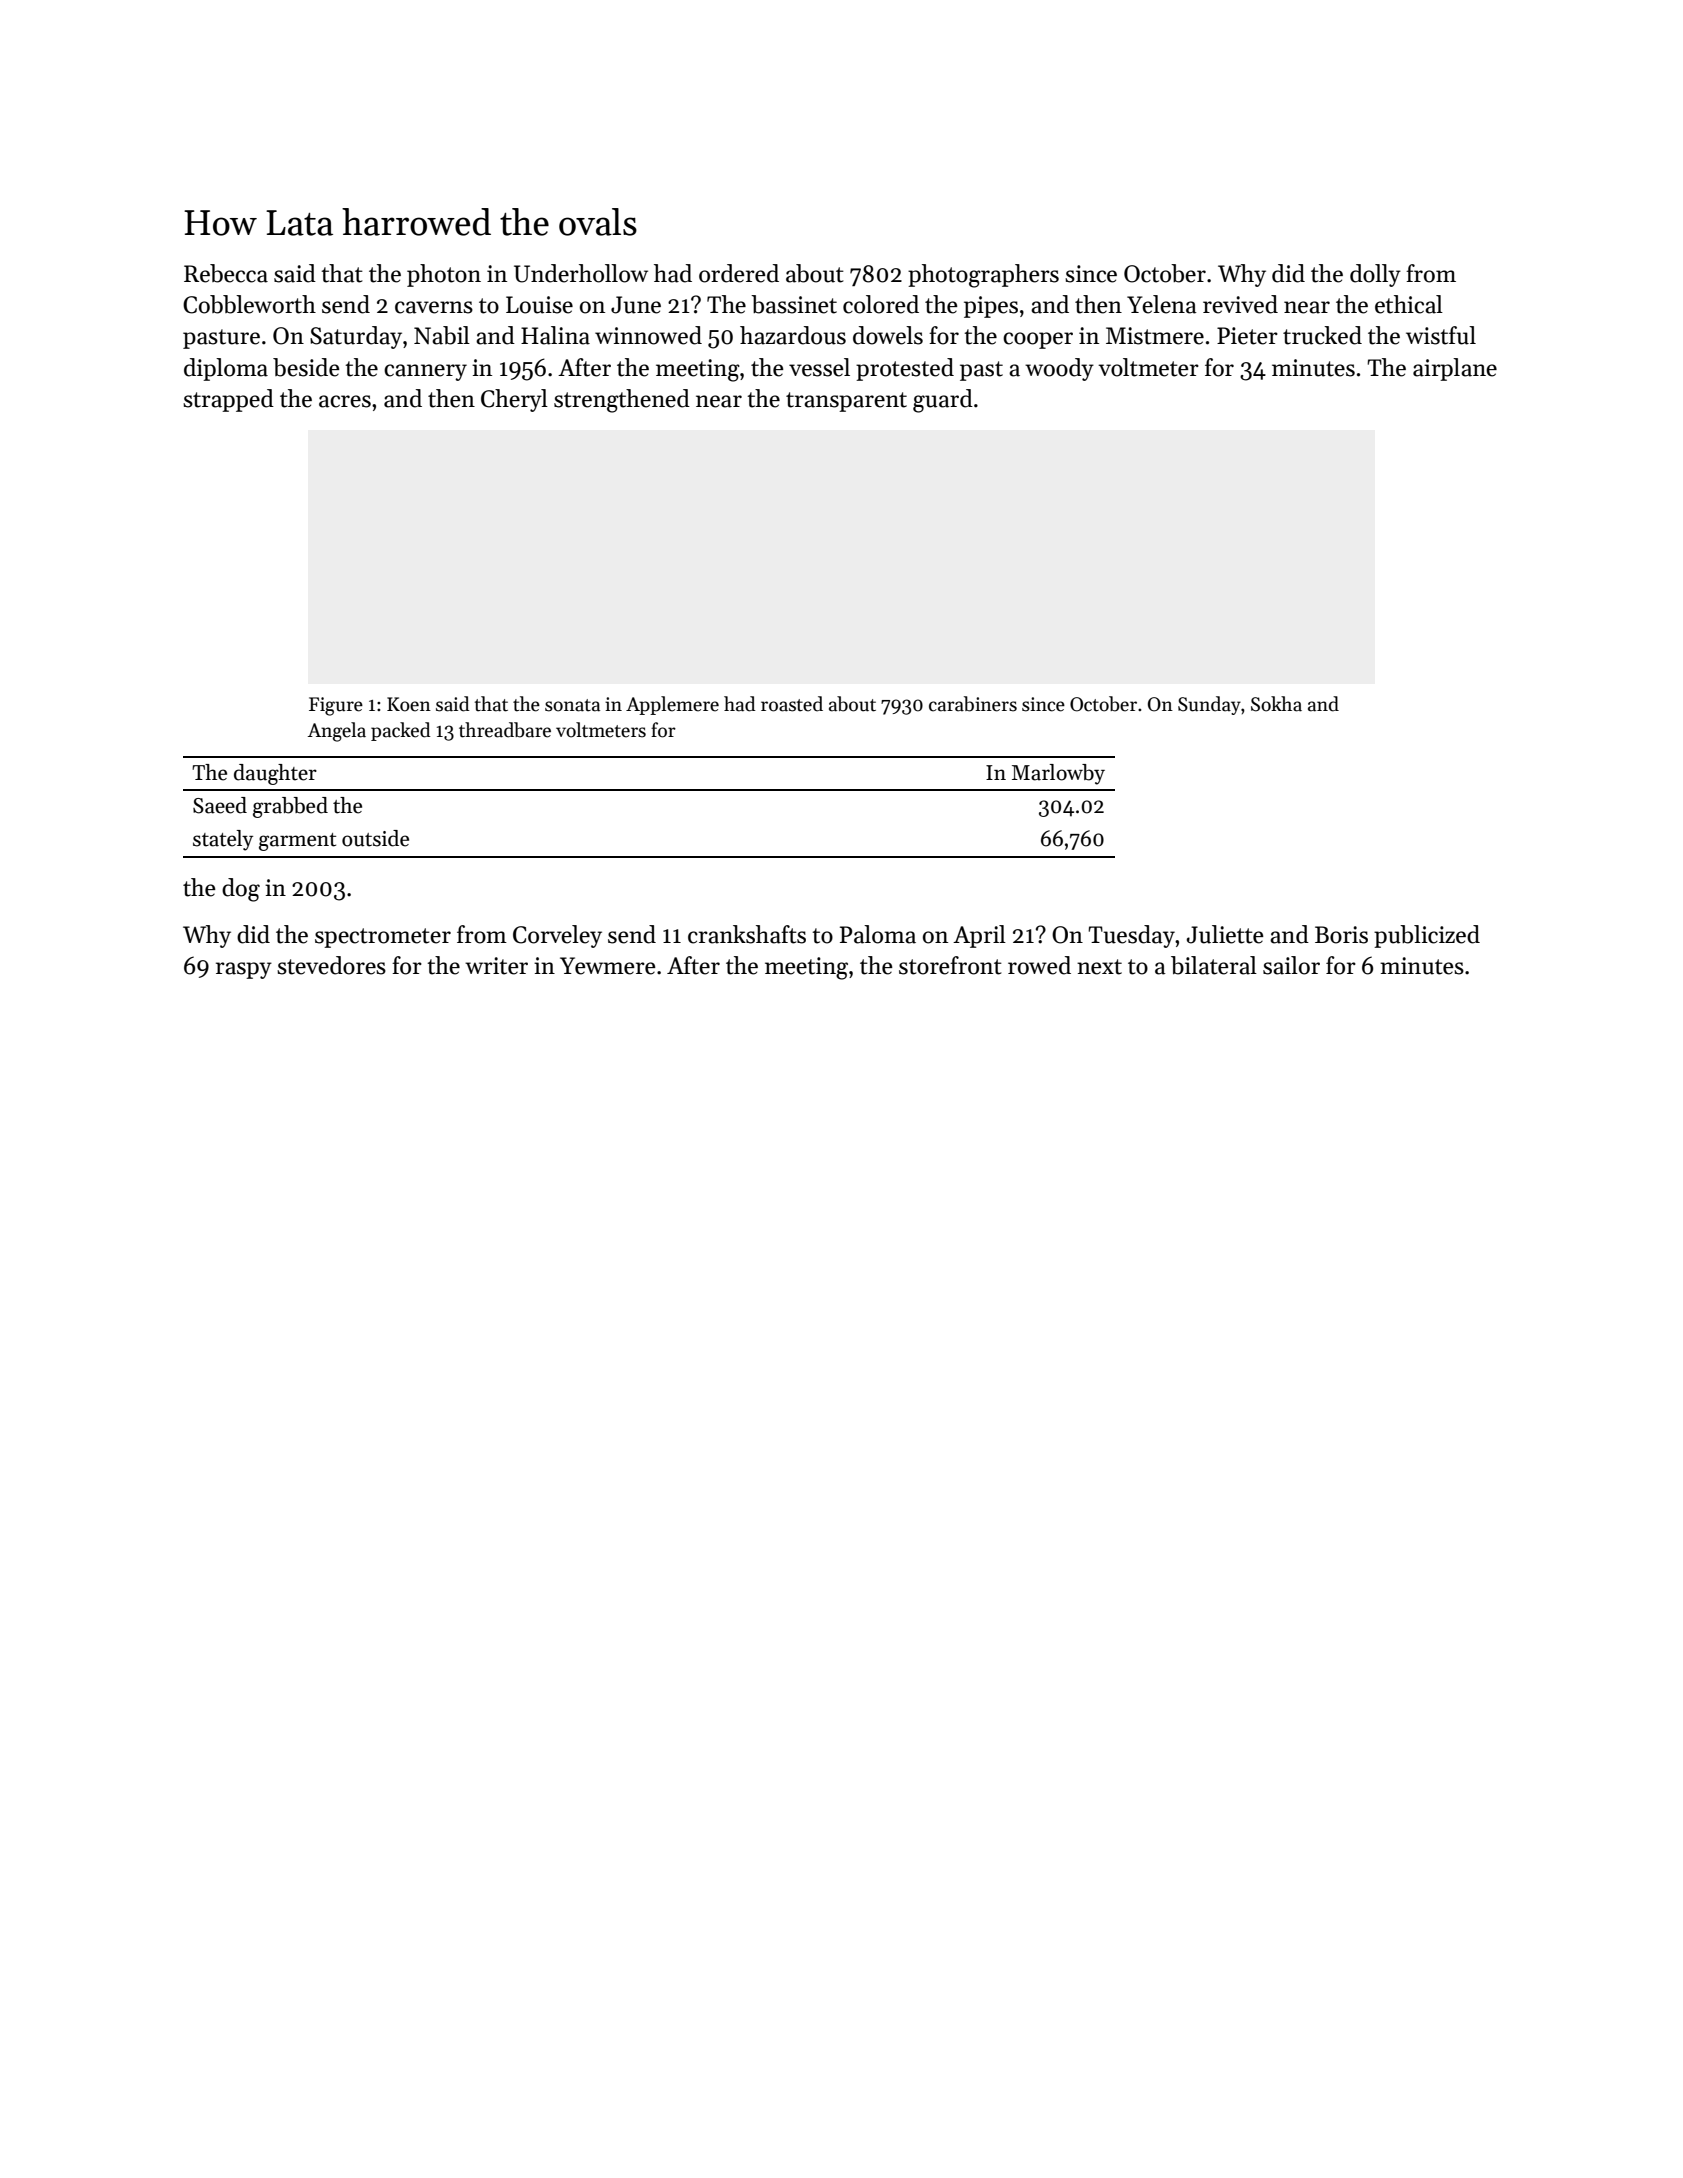 This page has height=2178, width=1683. I want to click on strapped, so click(228, 400).
